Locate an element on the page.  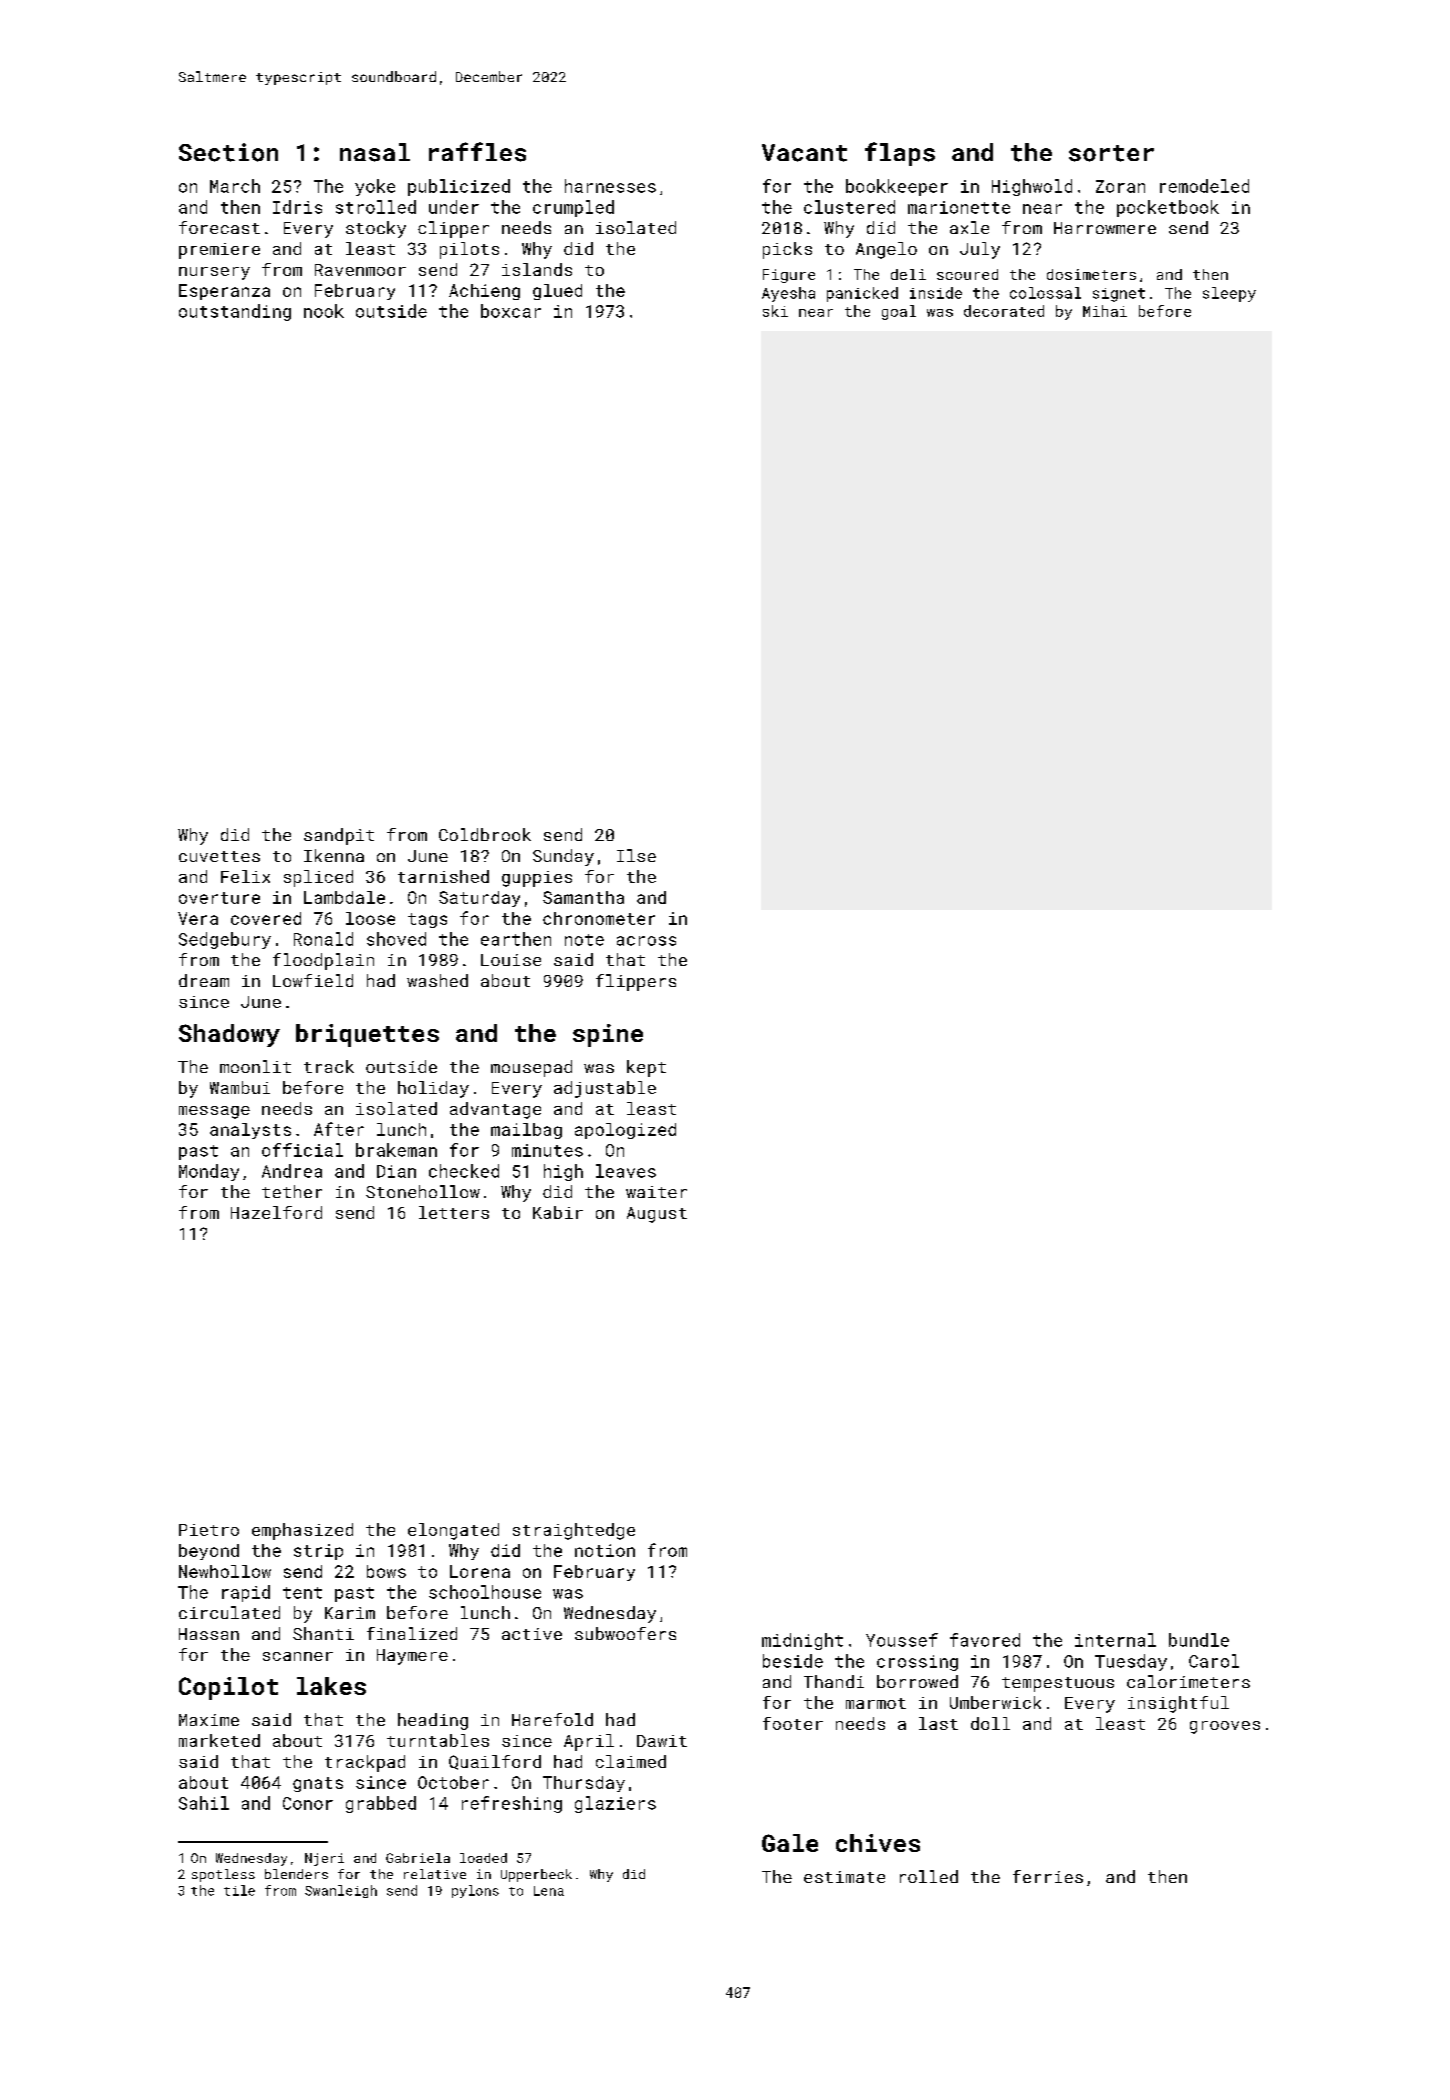
Mihai is located at coordinates (1105, 311).
